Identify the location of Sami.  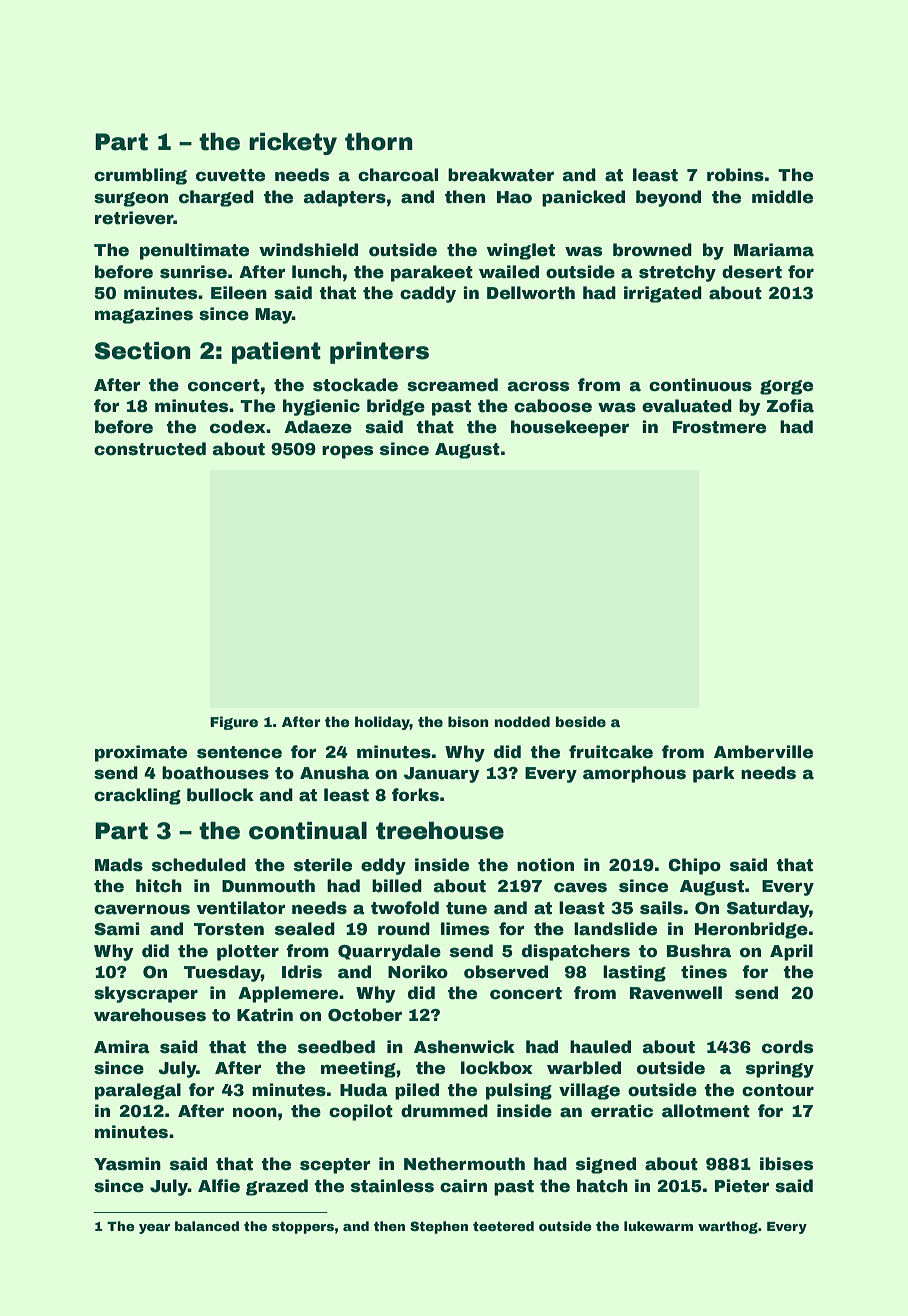
(117, 929).
